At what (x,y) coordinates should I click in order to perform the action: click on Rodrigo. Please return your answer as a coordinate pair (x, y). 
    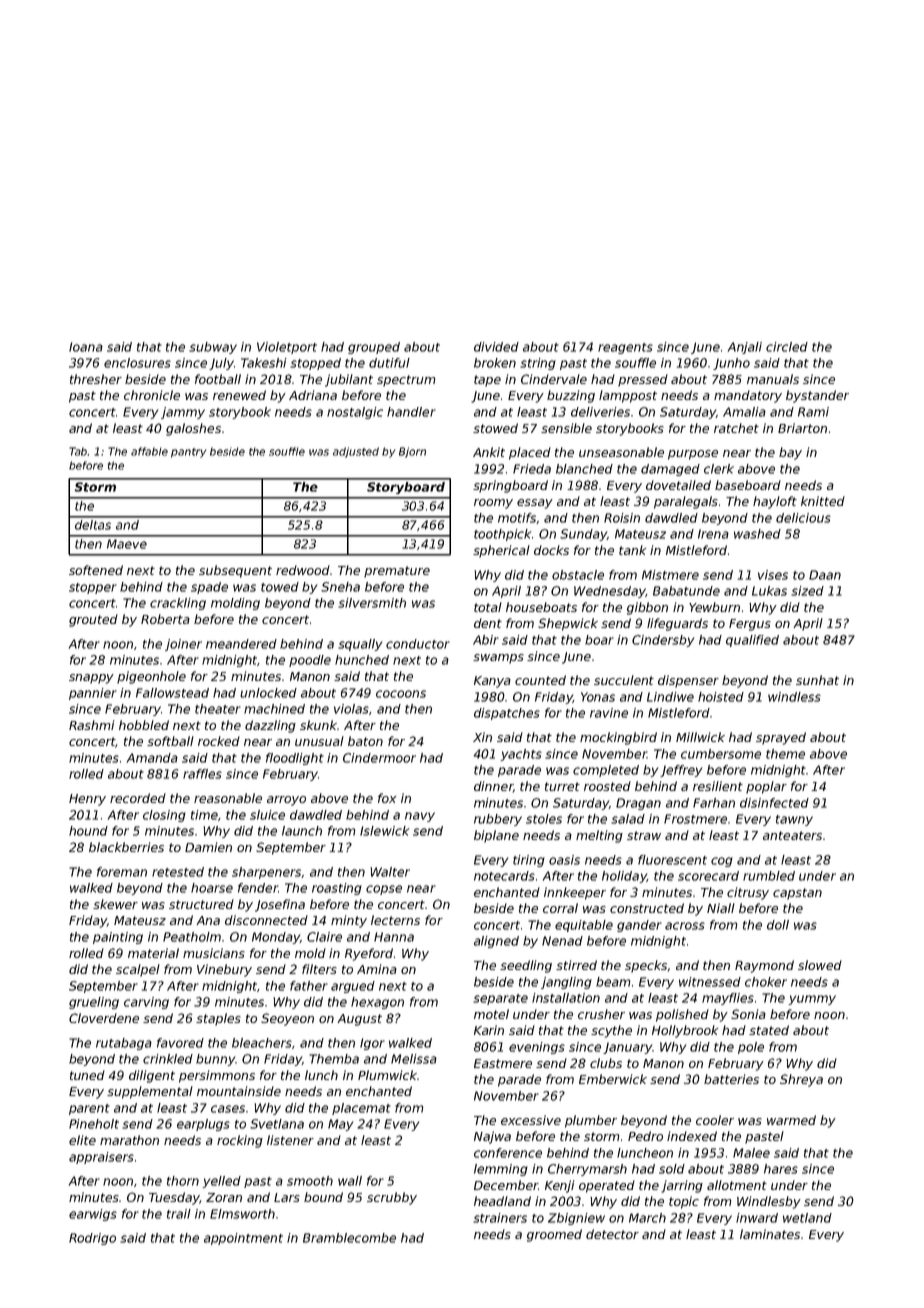
    Looking at the image, I should click on (92, 1239).
